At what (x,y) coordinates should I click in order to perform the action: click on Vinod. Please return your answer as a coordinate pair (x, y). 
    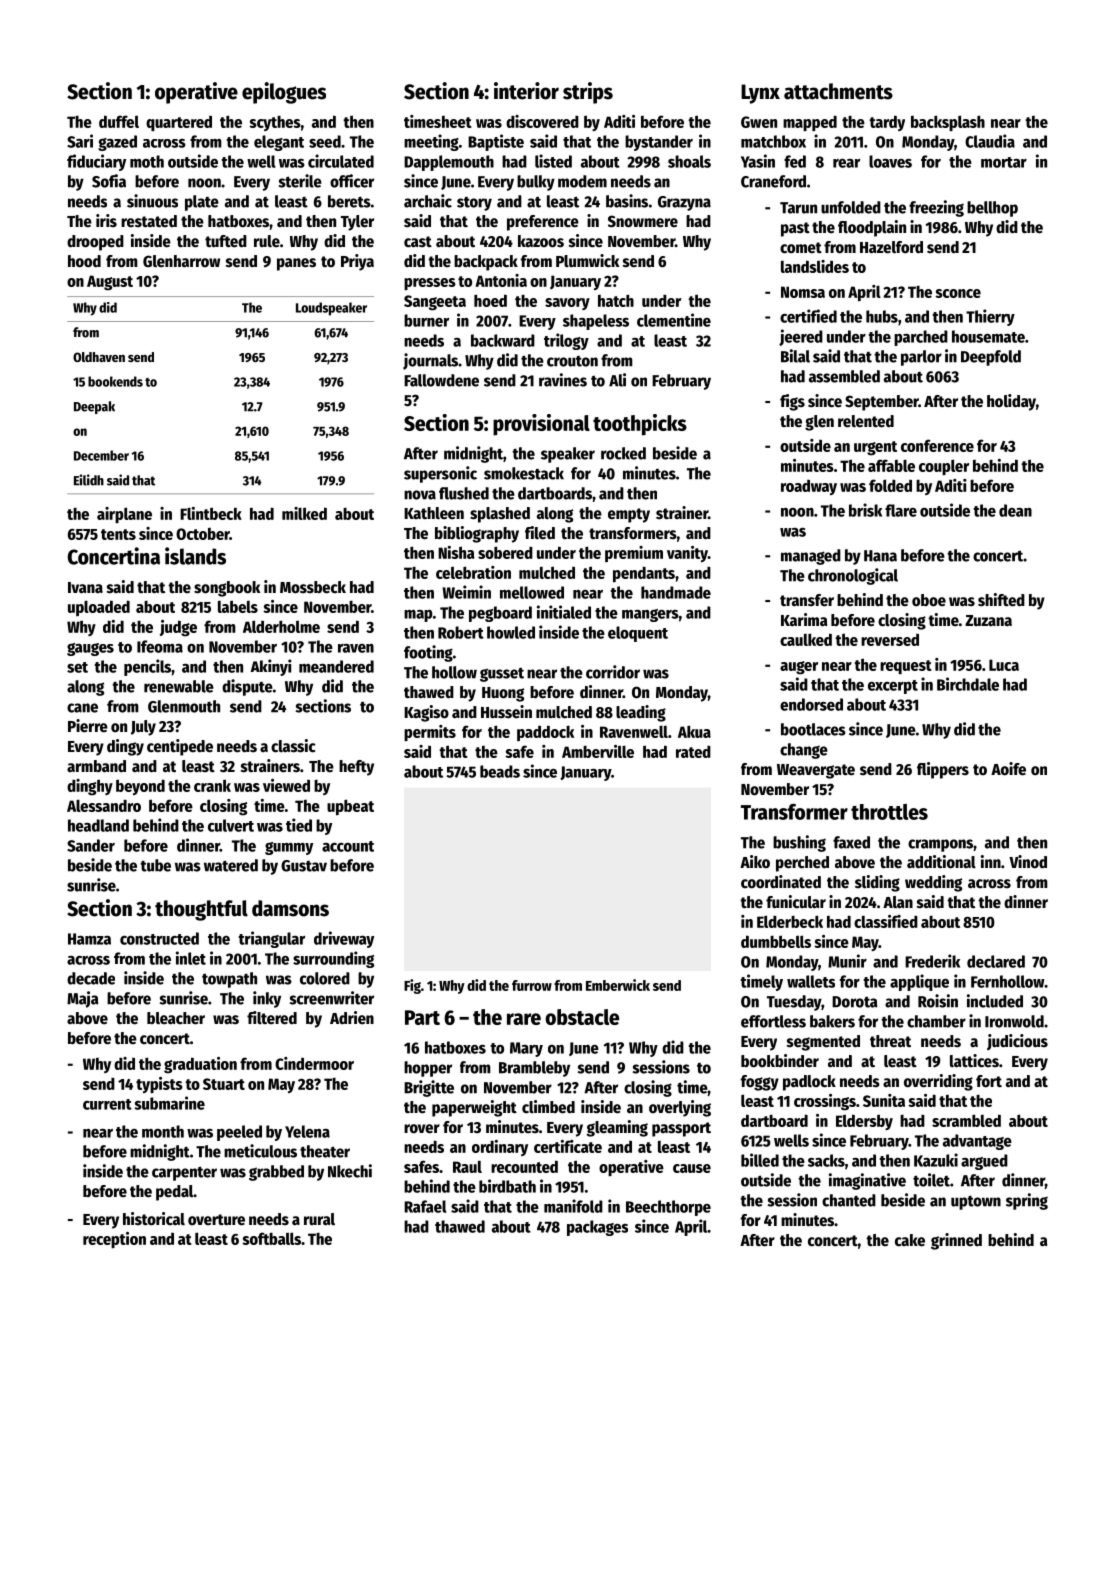
    Looking at the image, I should click on (1028, 862).
